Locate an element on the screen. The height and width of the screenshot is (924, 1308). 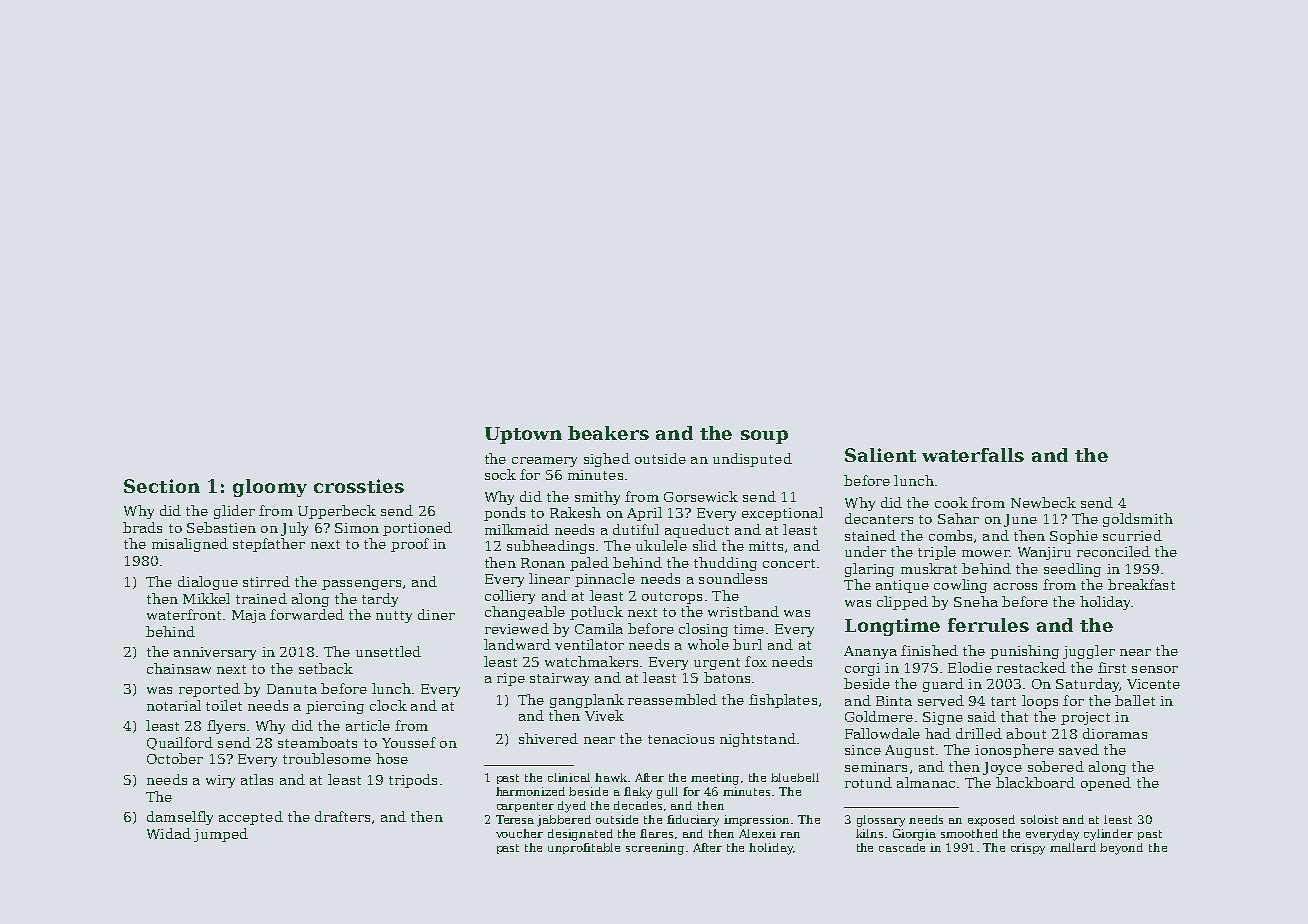
soup is located at coordinates (764, 437).
